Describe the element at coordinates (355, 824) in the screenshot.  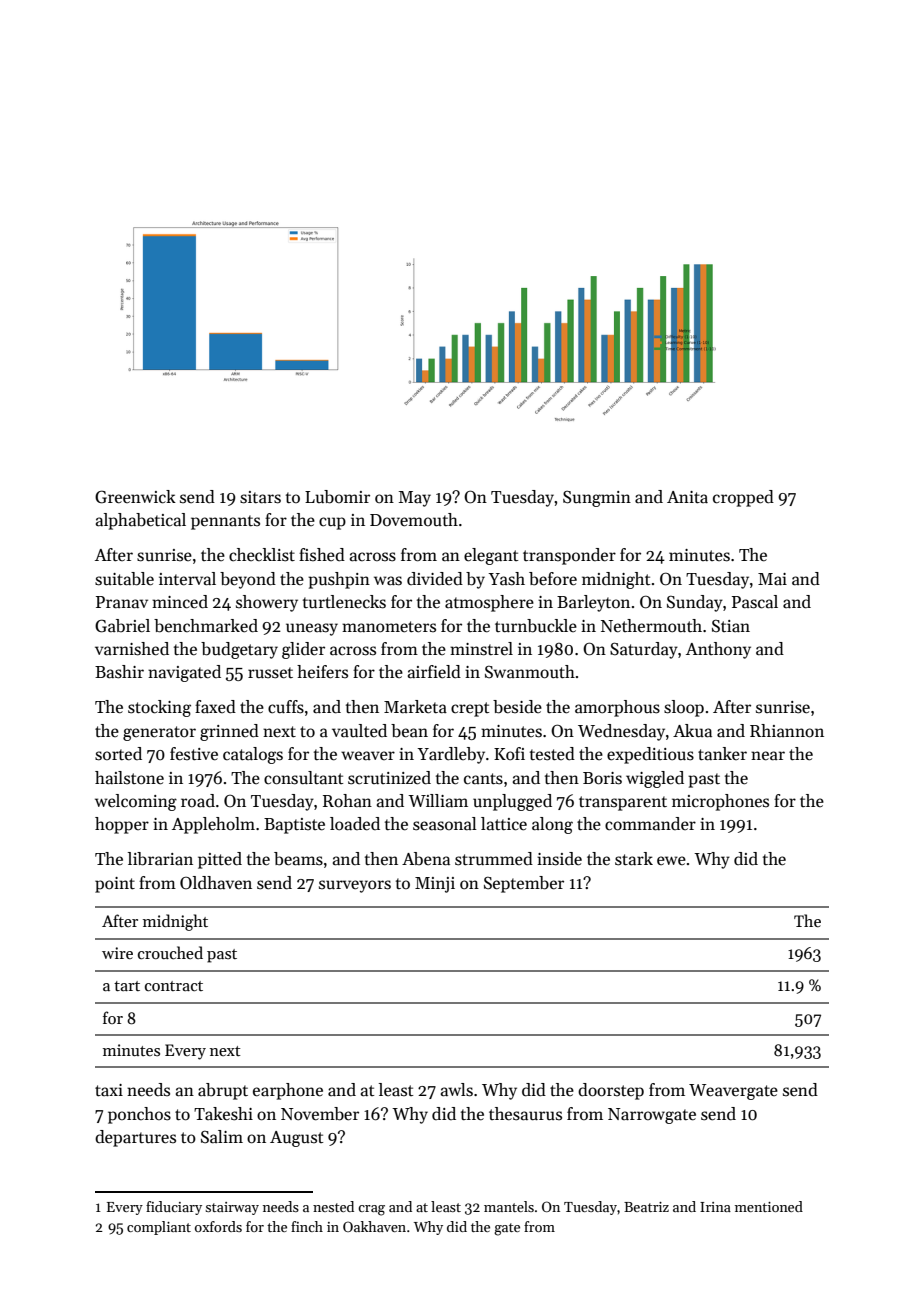
I see `loaded` at that location.
